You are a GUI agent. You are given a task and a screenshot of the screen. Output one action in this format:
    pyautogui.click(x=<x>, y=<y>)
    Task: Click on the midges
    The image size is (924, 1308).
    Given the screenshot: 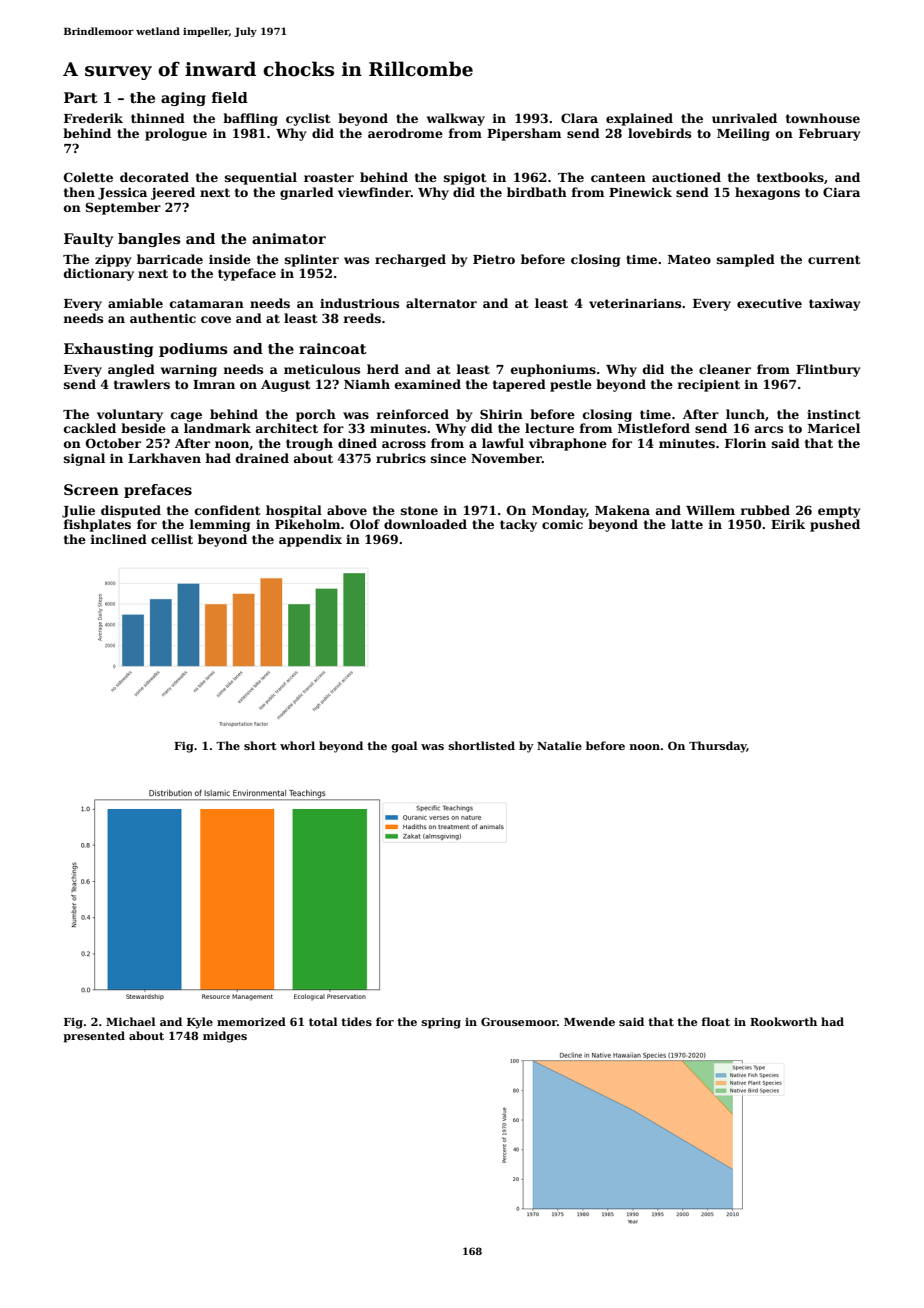 What is the action you would take?
    pyautogui.click(x=225, y=1037)
